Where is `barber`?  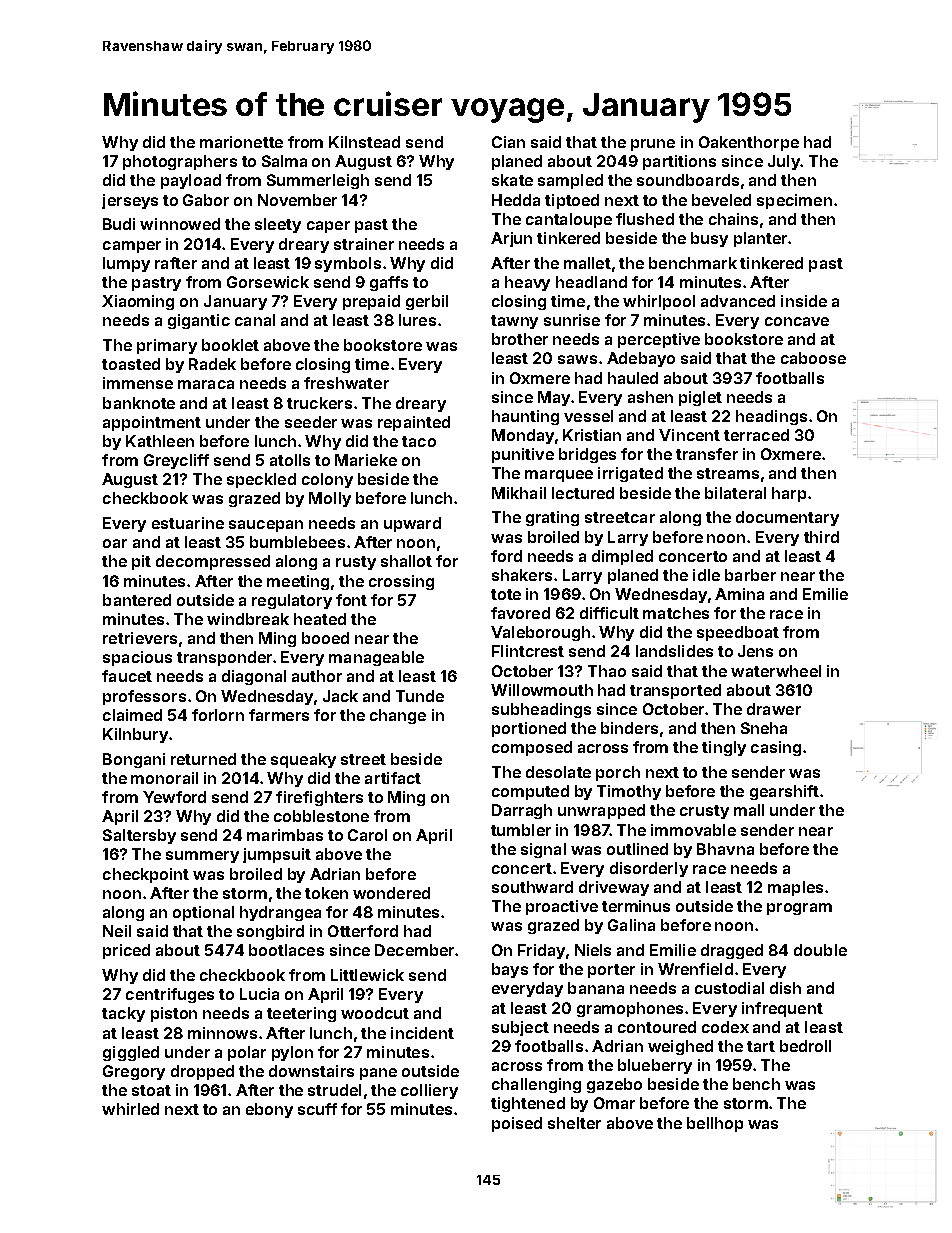
barber is located at coordinates (750, 575).
